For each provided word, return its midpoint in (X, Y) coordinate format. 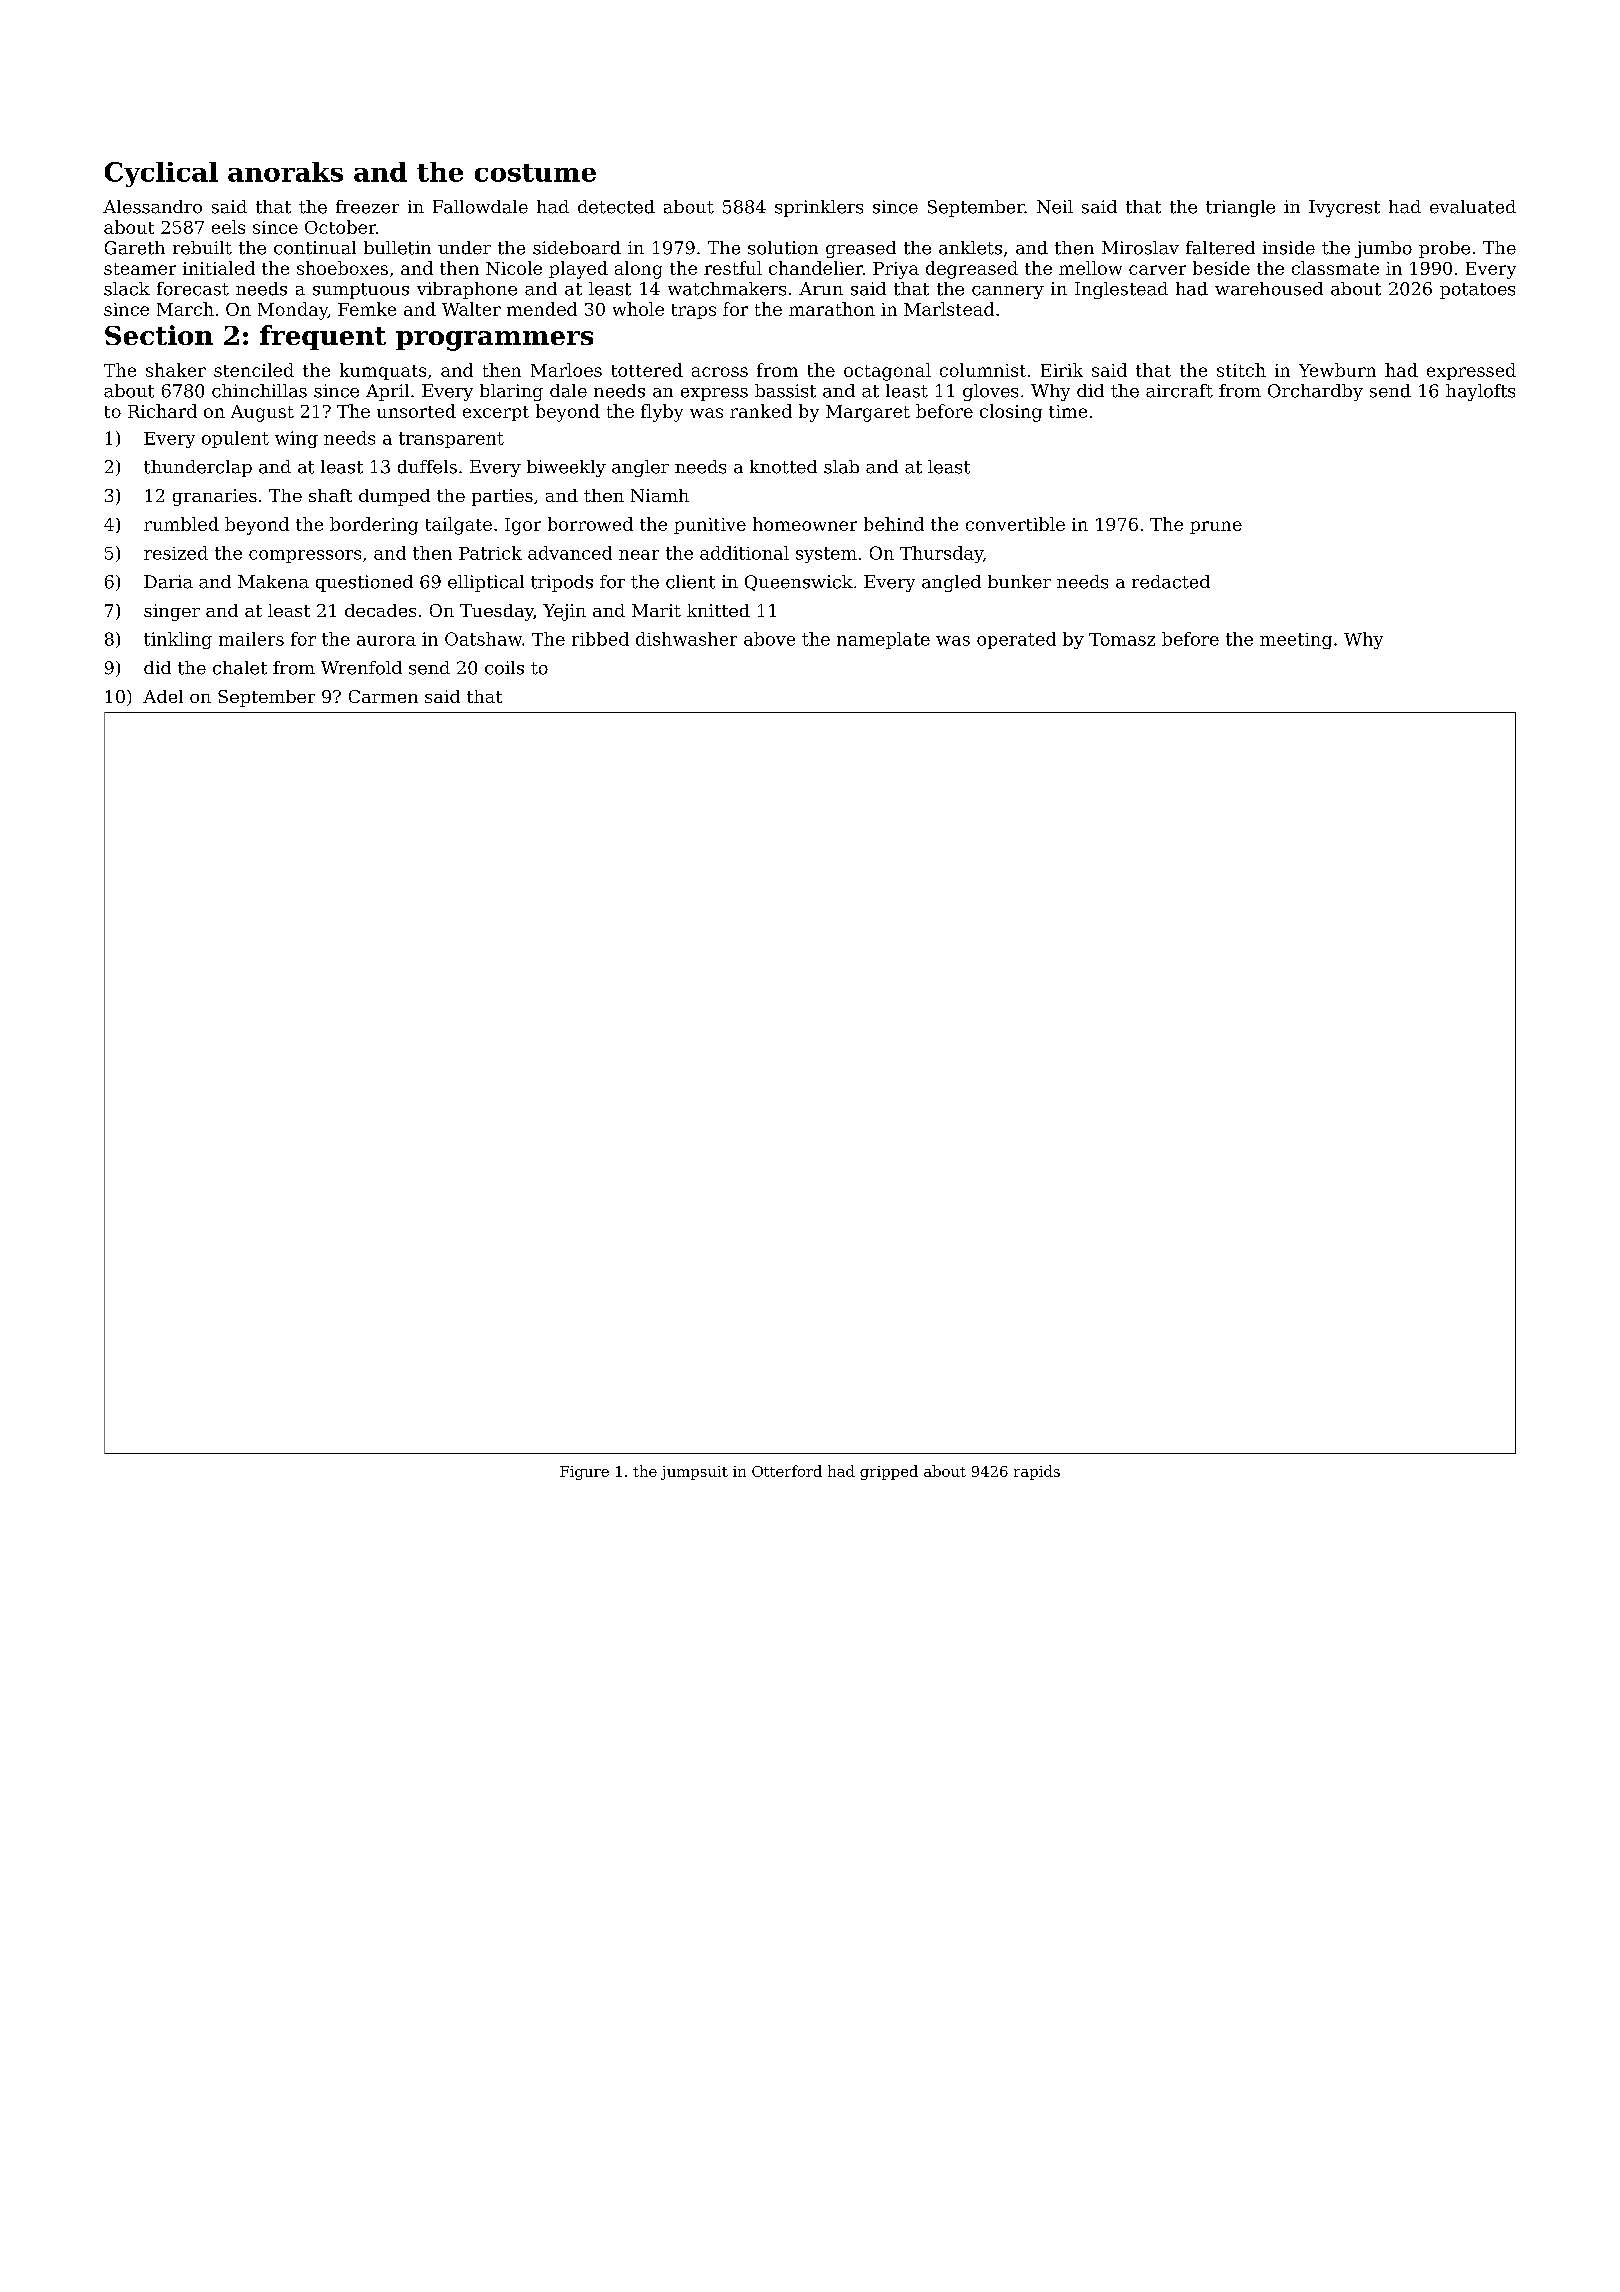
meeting (1296, 641)
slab (841, 467)
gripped (889, 1472)
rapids (1037, 1472)
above (769, 639)
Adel (163, 696)
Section (159, 335)
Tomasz (1122, 639)
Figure (584, 1473)
